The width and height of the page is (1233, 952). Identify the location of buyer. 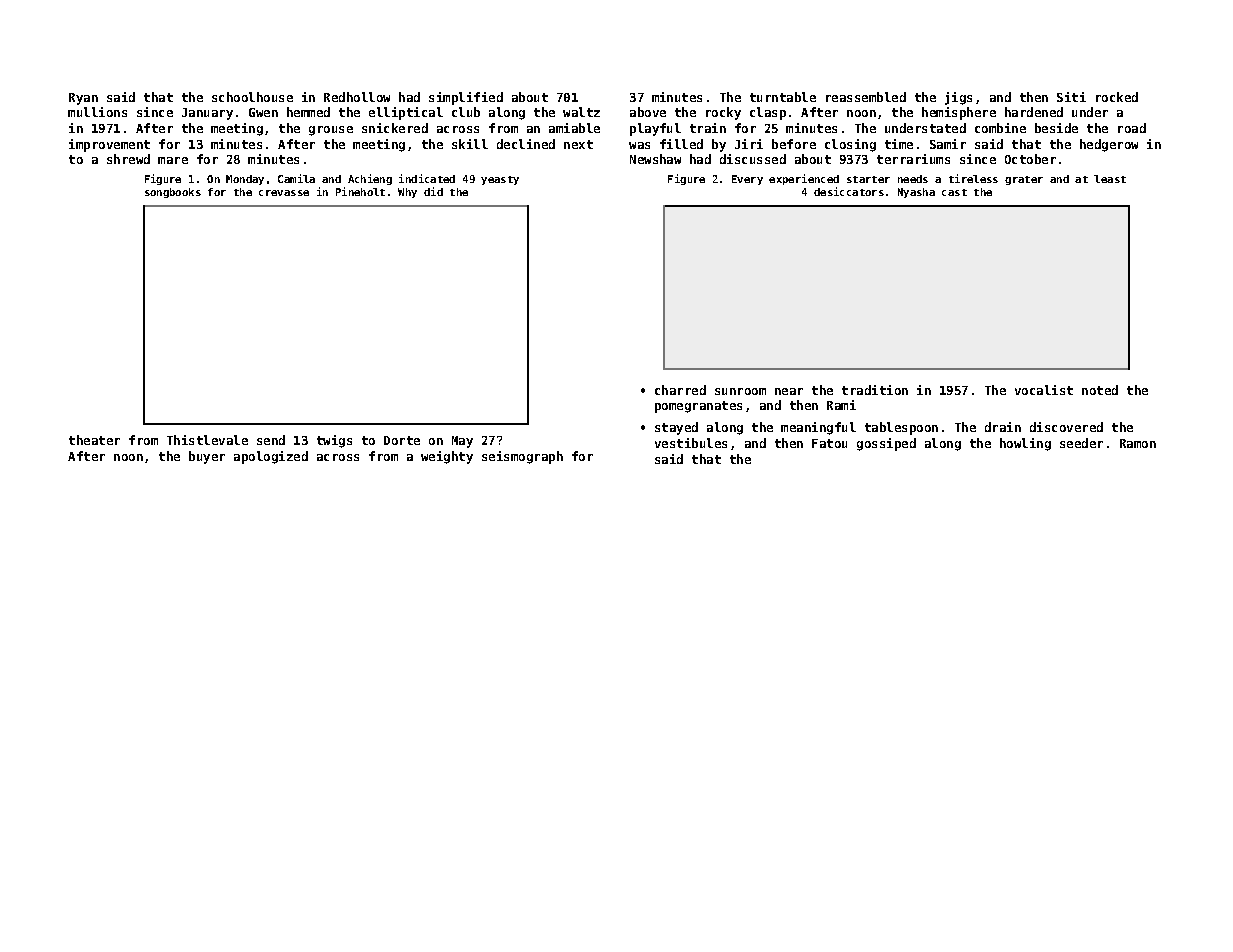
(207, 457).
